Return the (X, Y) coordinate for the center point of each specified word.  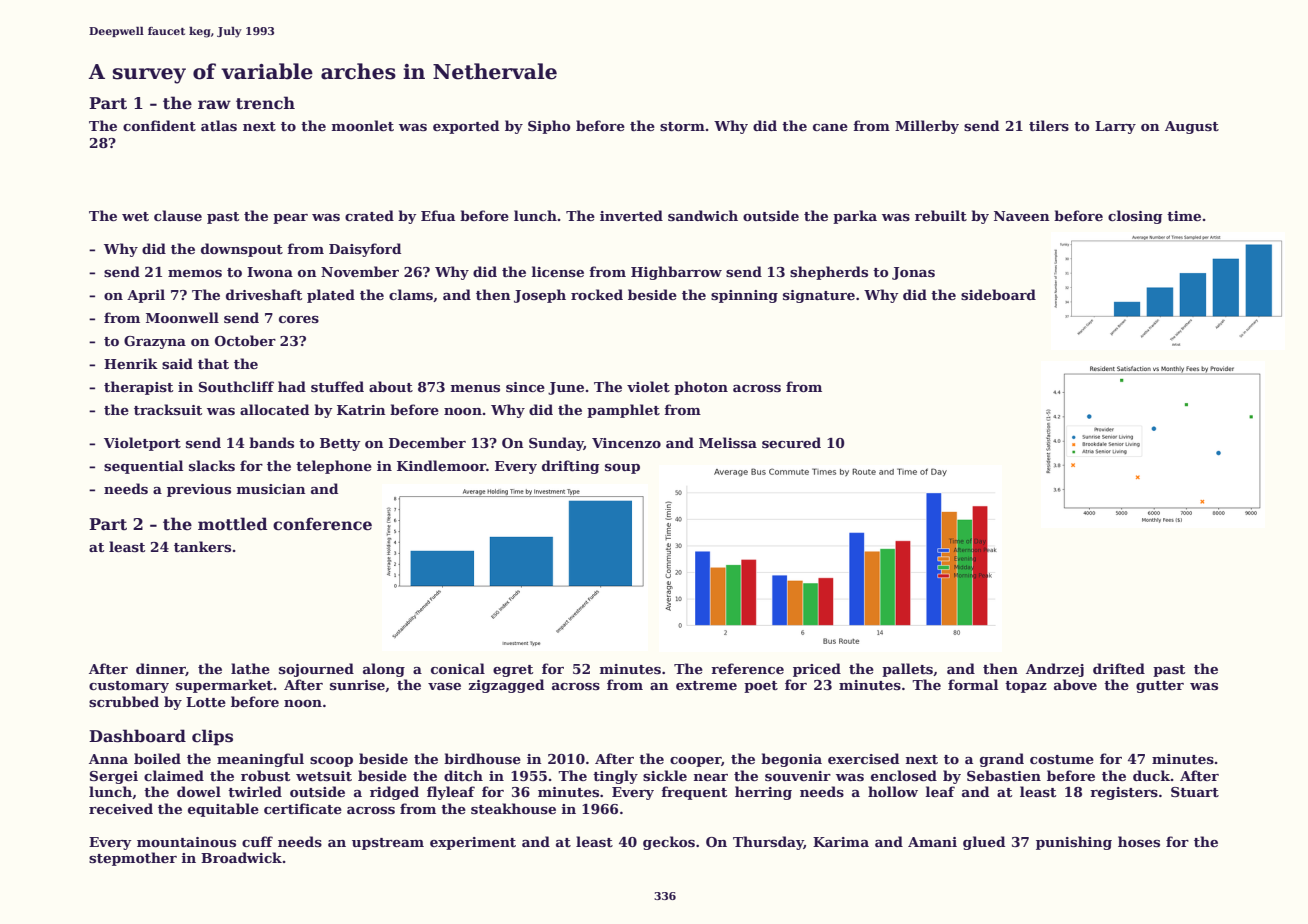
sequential (143, 467)
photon (701, 388)
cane (830, 127)
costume (1062, 759)
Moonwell (182, 317)
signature (819, 296)
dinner (161, 669)
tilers (1049, 125)
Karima (841, 842)
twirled (255, 791)
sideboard (998, 294)
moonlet (363, 125)
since (525, 387)
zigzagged (506, 686)
